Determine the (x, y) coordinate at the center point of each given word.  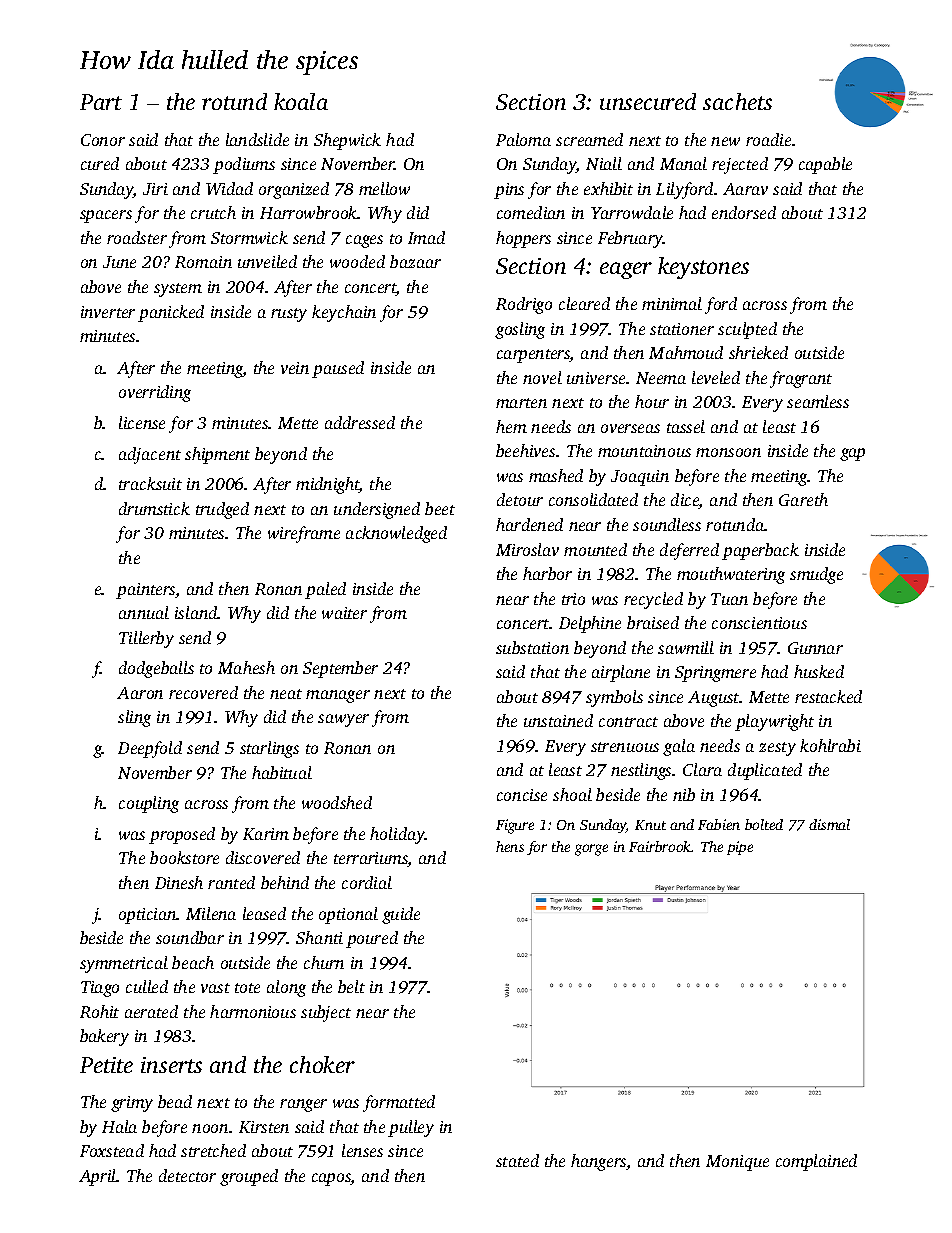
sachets (737, 101)
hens (510, 846)
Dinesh (179, 882)
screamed (589, 139)
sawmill (686, 647)
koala (301, 101)
